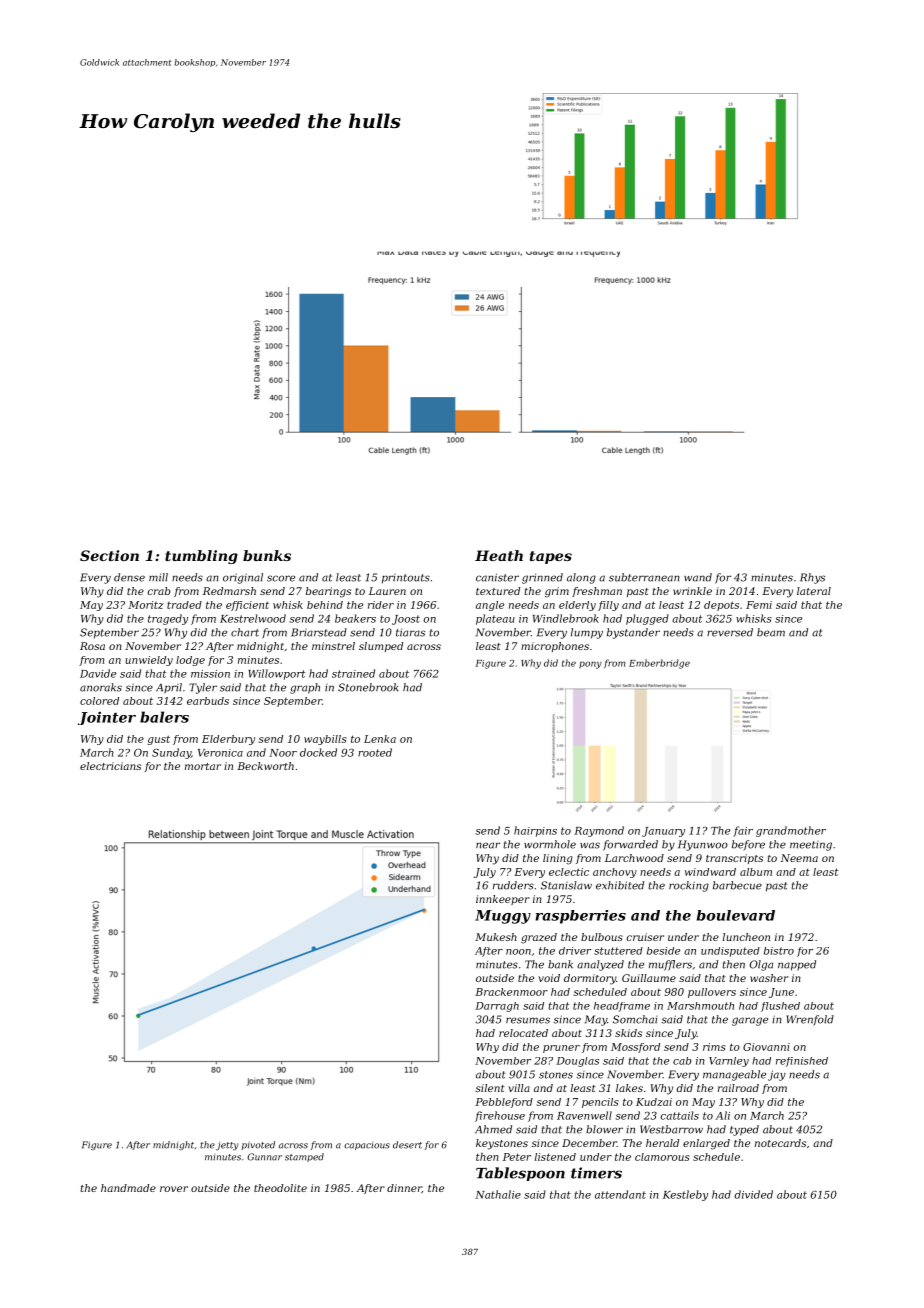 This image has width=924, height=1308. What do you see at coordinates (258, 1145) in the image?
I see `pivoted` at bounding box center [258, 1145].
